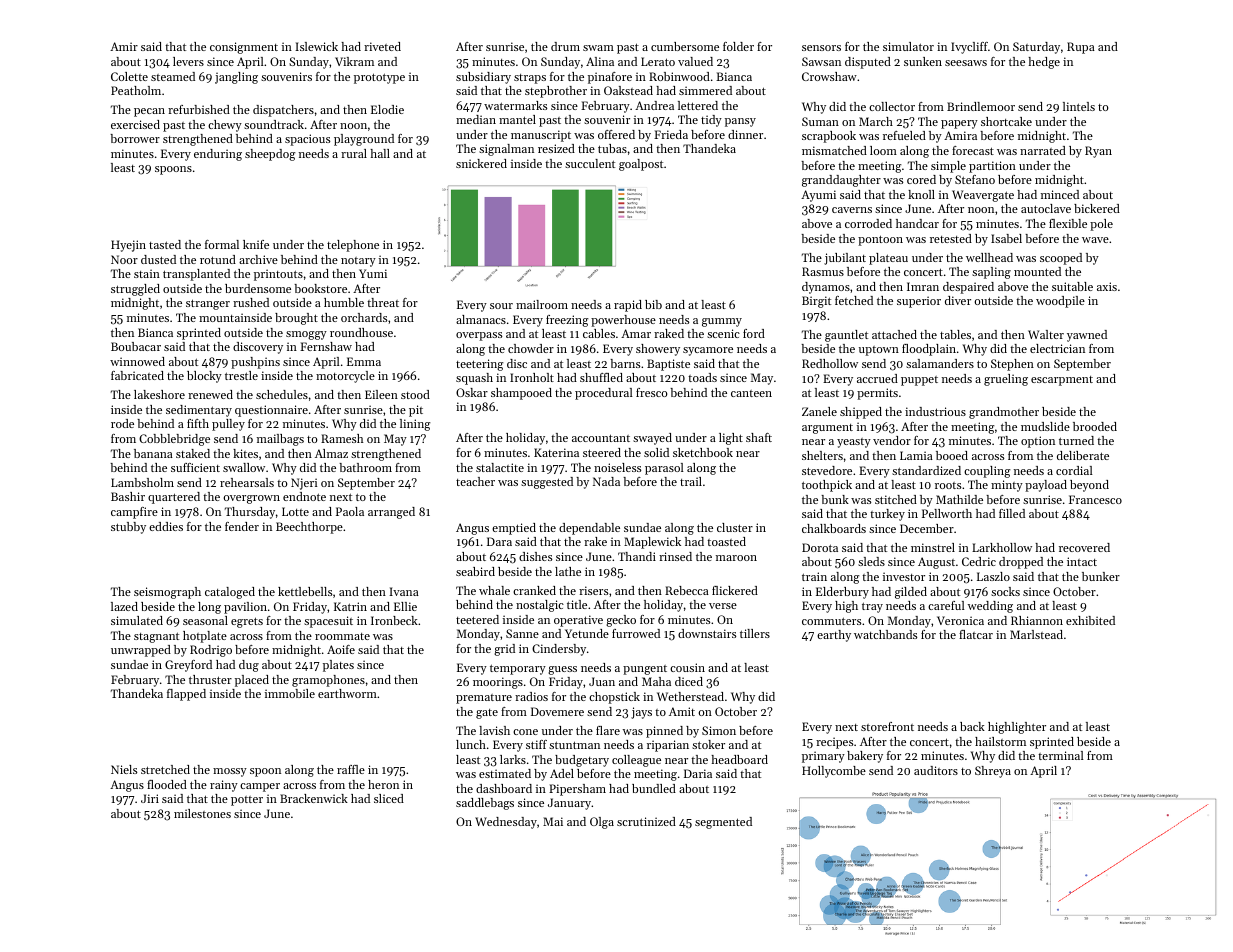 The width and height of the screenshot is (1233, 952). What do you see at coordinates (1098, 152) in the screenshot?
I see `Ryan` at bounding box center [1098, 152].
